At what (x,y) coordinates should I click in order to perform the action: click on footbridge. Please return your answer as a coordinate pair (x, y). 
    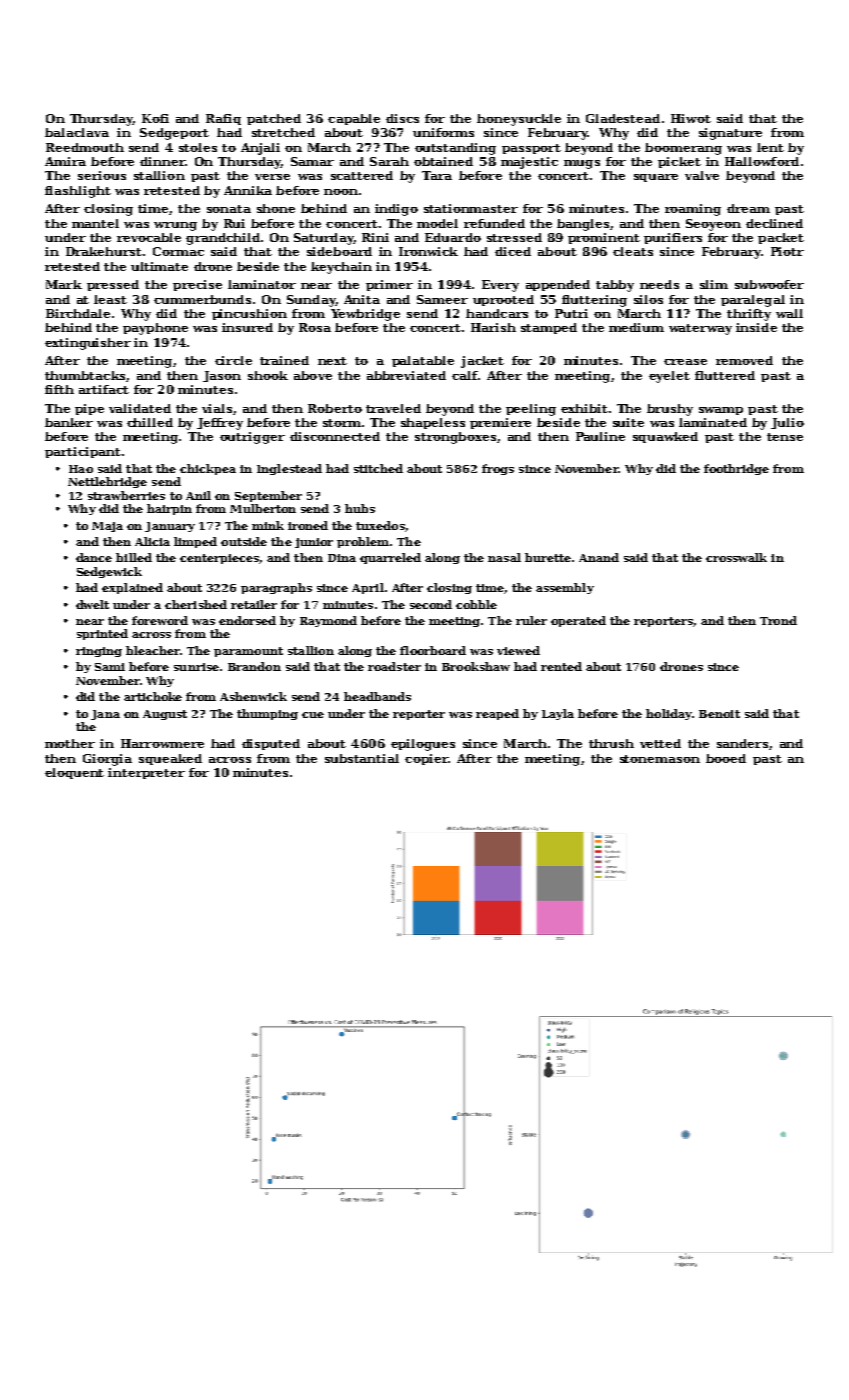
    Looking at the image, I should click on (736, 469).
